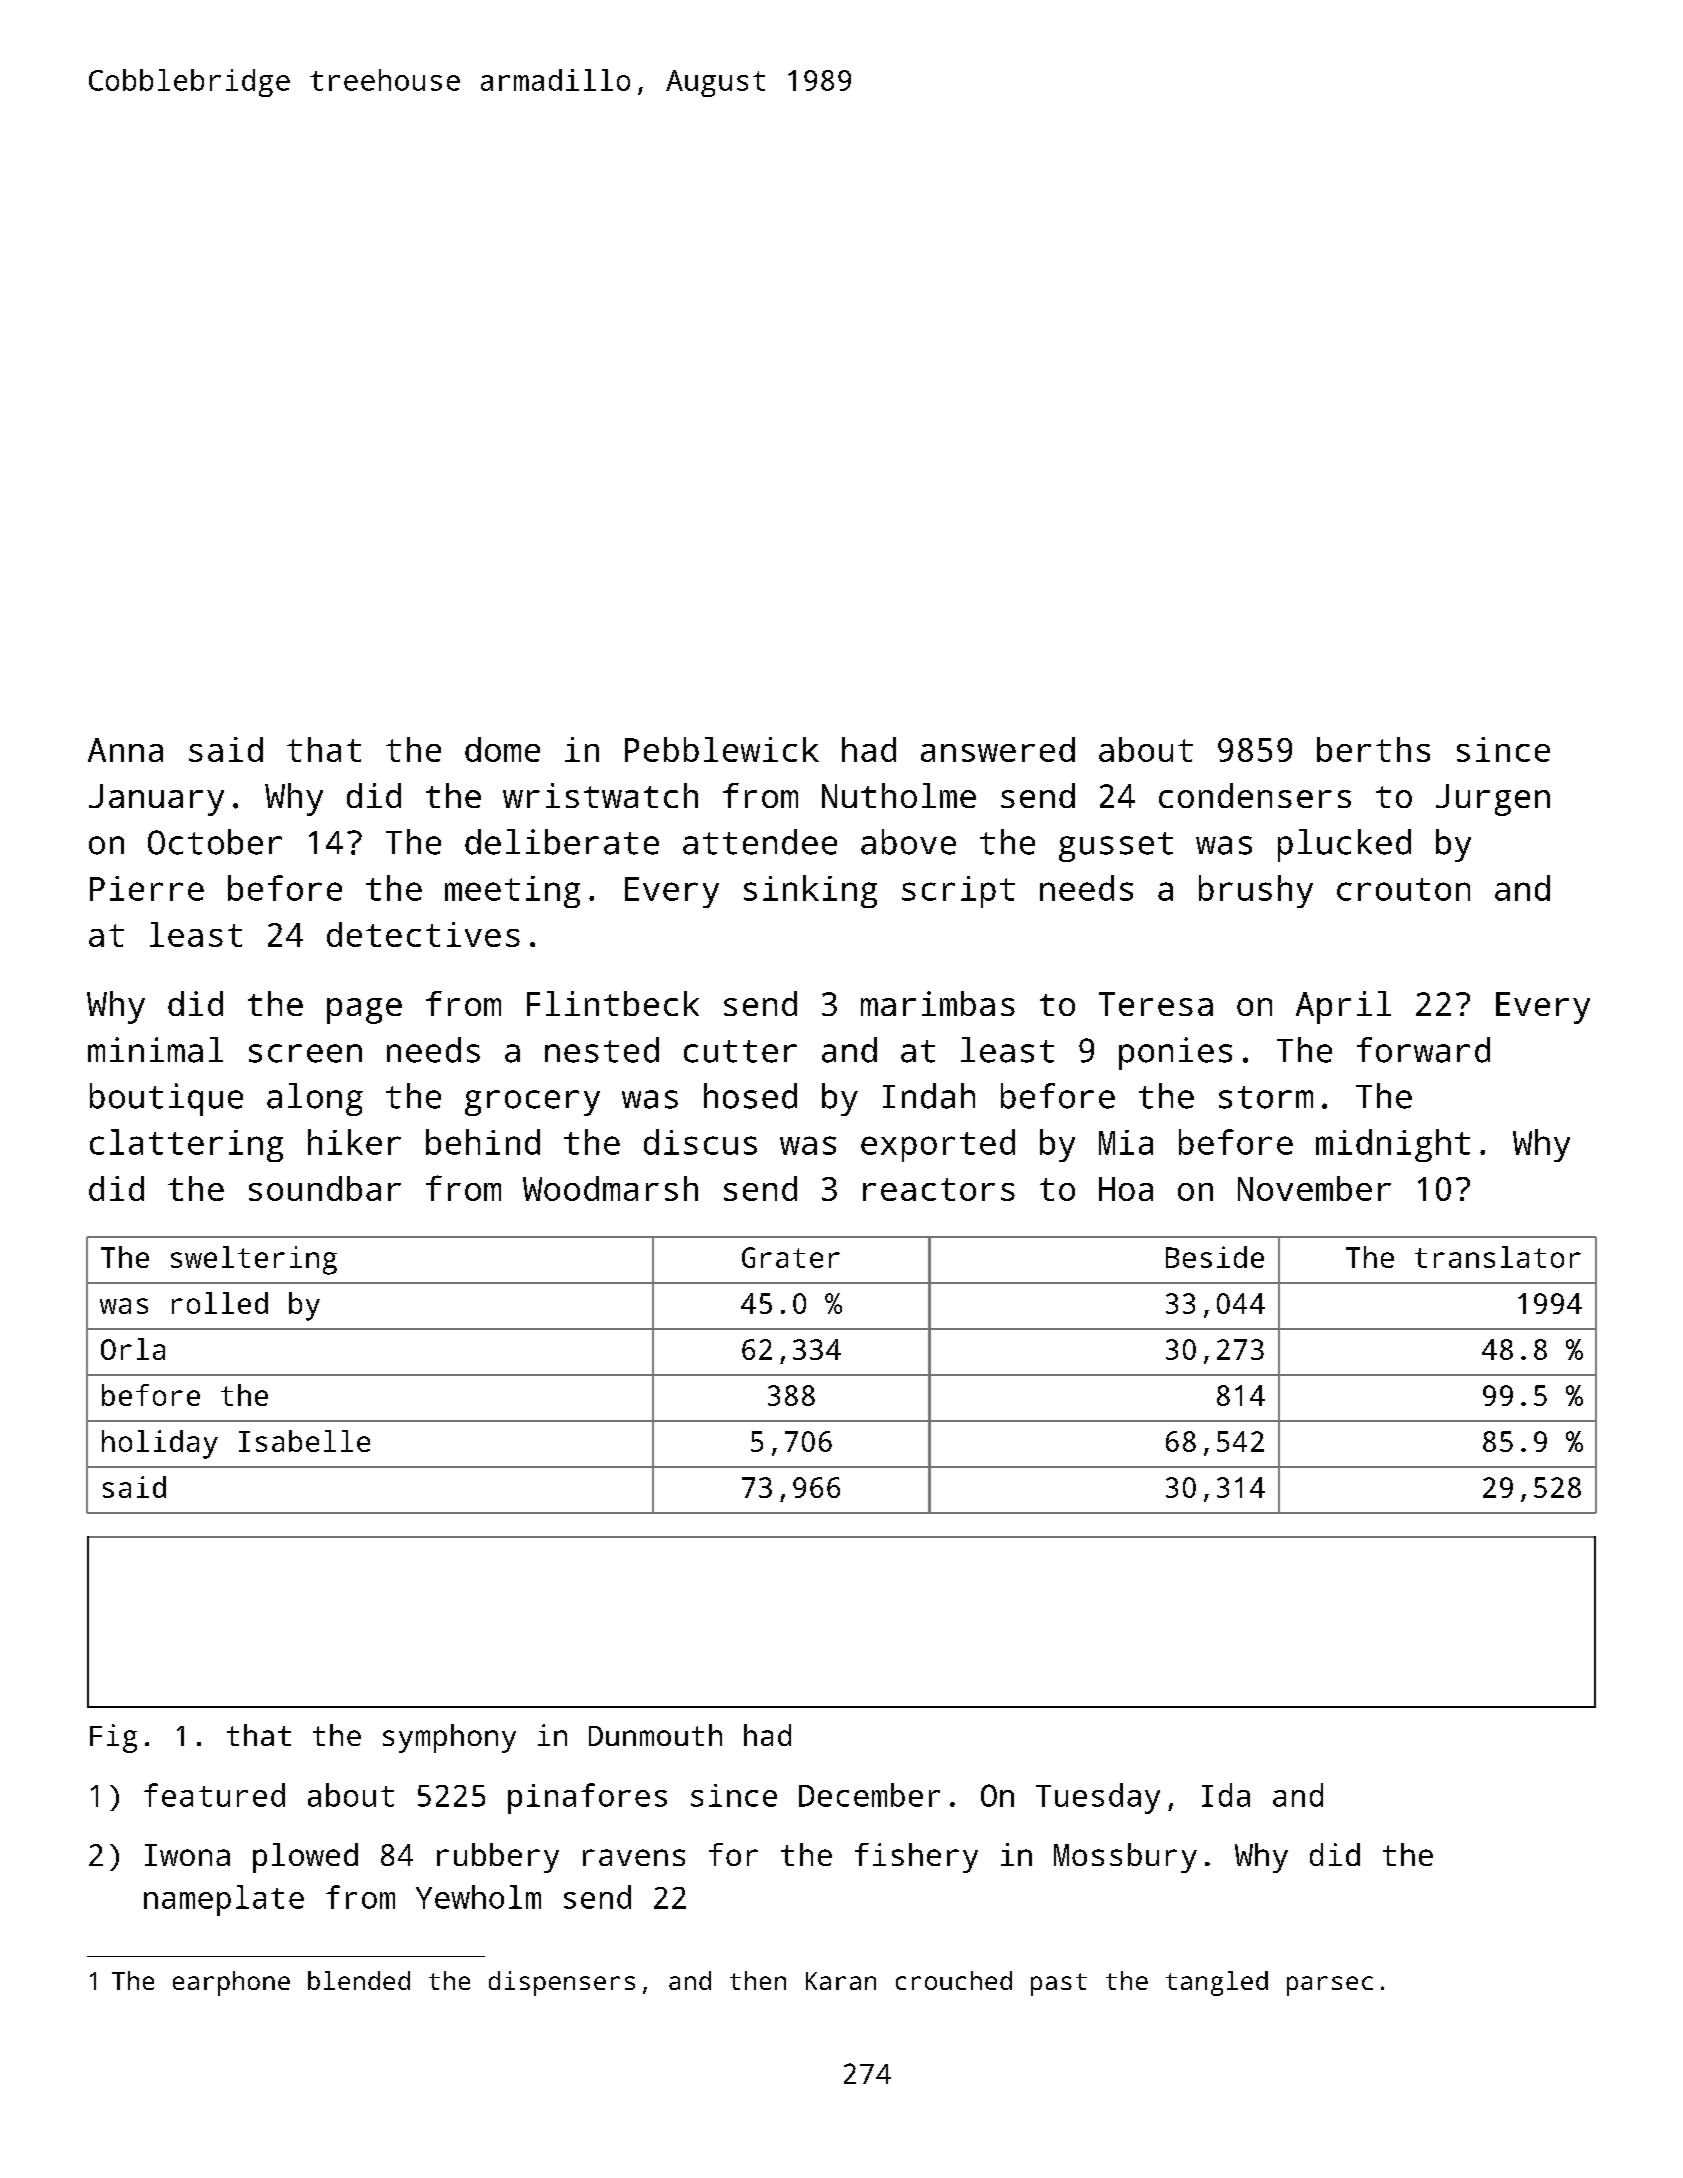 Image resolution: width=1683 pixels, height=2178 pixels. What do you see at coordinates (791, 1257) in the screenshot?
I see `Grater` at bounding box center [791, 1257].
